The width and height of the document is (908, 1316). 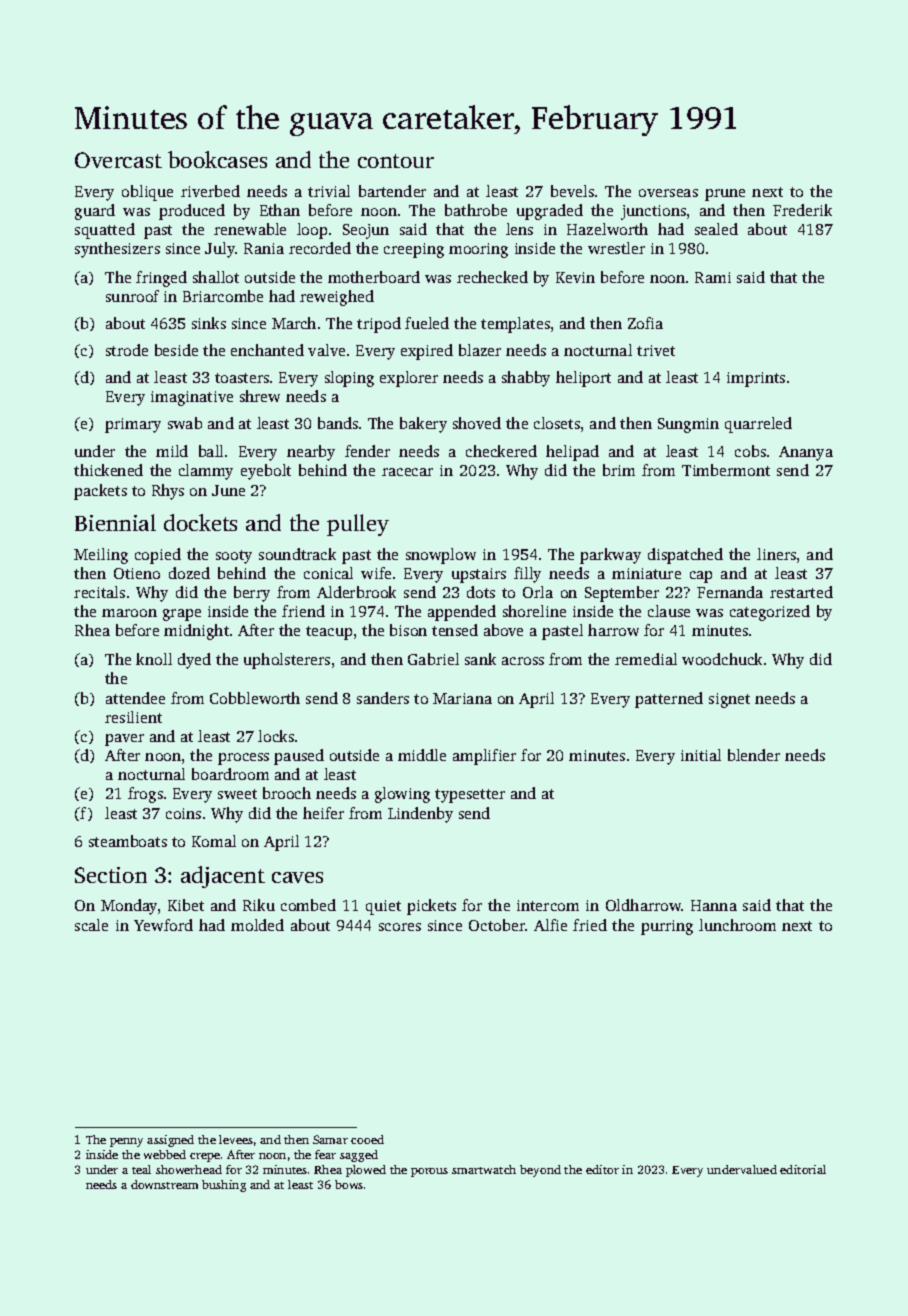 What do you see at coordinates (470, 796) in the document?
I see `typesetter` at bounding box center [470, 796].
